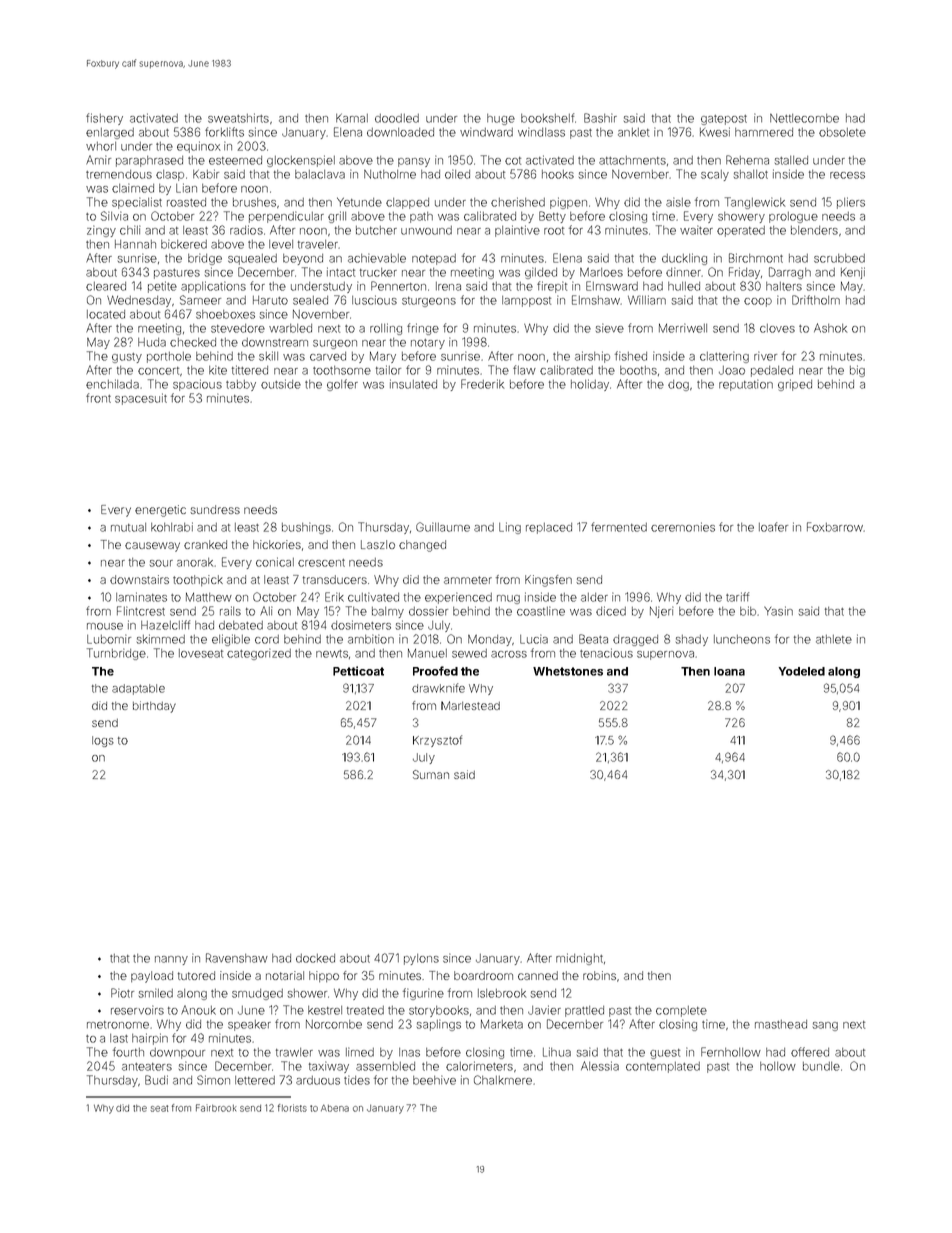 This image has height=1233, width=952. I want to click on mutual, so click(128, 527).
